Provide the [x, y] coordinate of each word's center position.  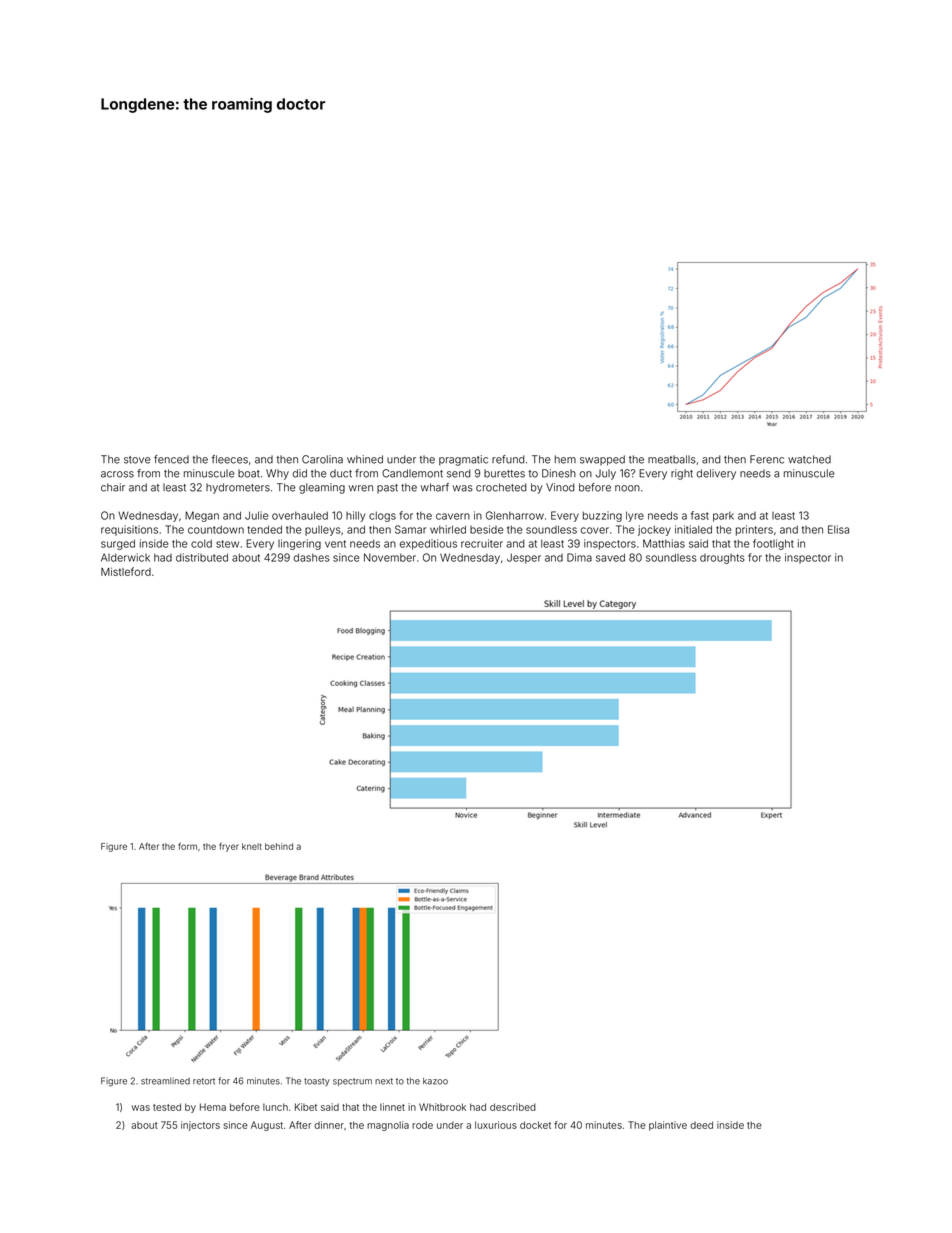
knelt [252, 846]
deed [701, 1125]
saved [610, 557]
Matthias [664, 543]
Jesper [524, 558]
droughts [722, 559]
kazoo [435, 1081]
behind [279, 846]
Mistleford [126, 571]
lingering [299, 544]
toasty [317, 1082]
